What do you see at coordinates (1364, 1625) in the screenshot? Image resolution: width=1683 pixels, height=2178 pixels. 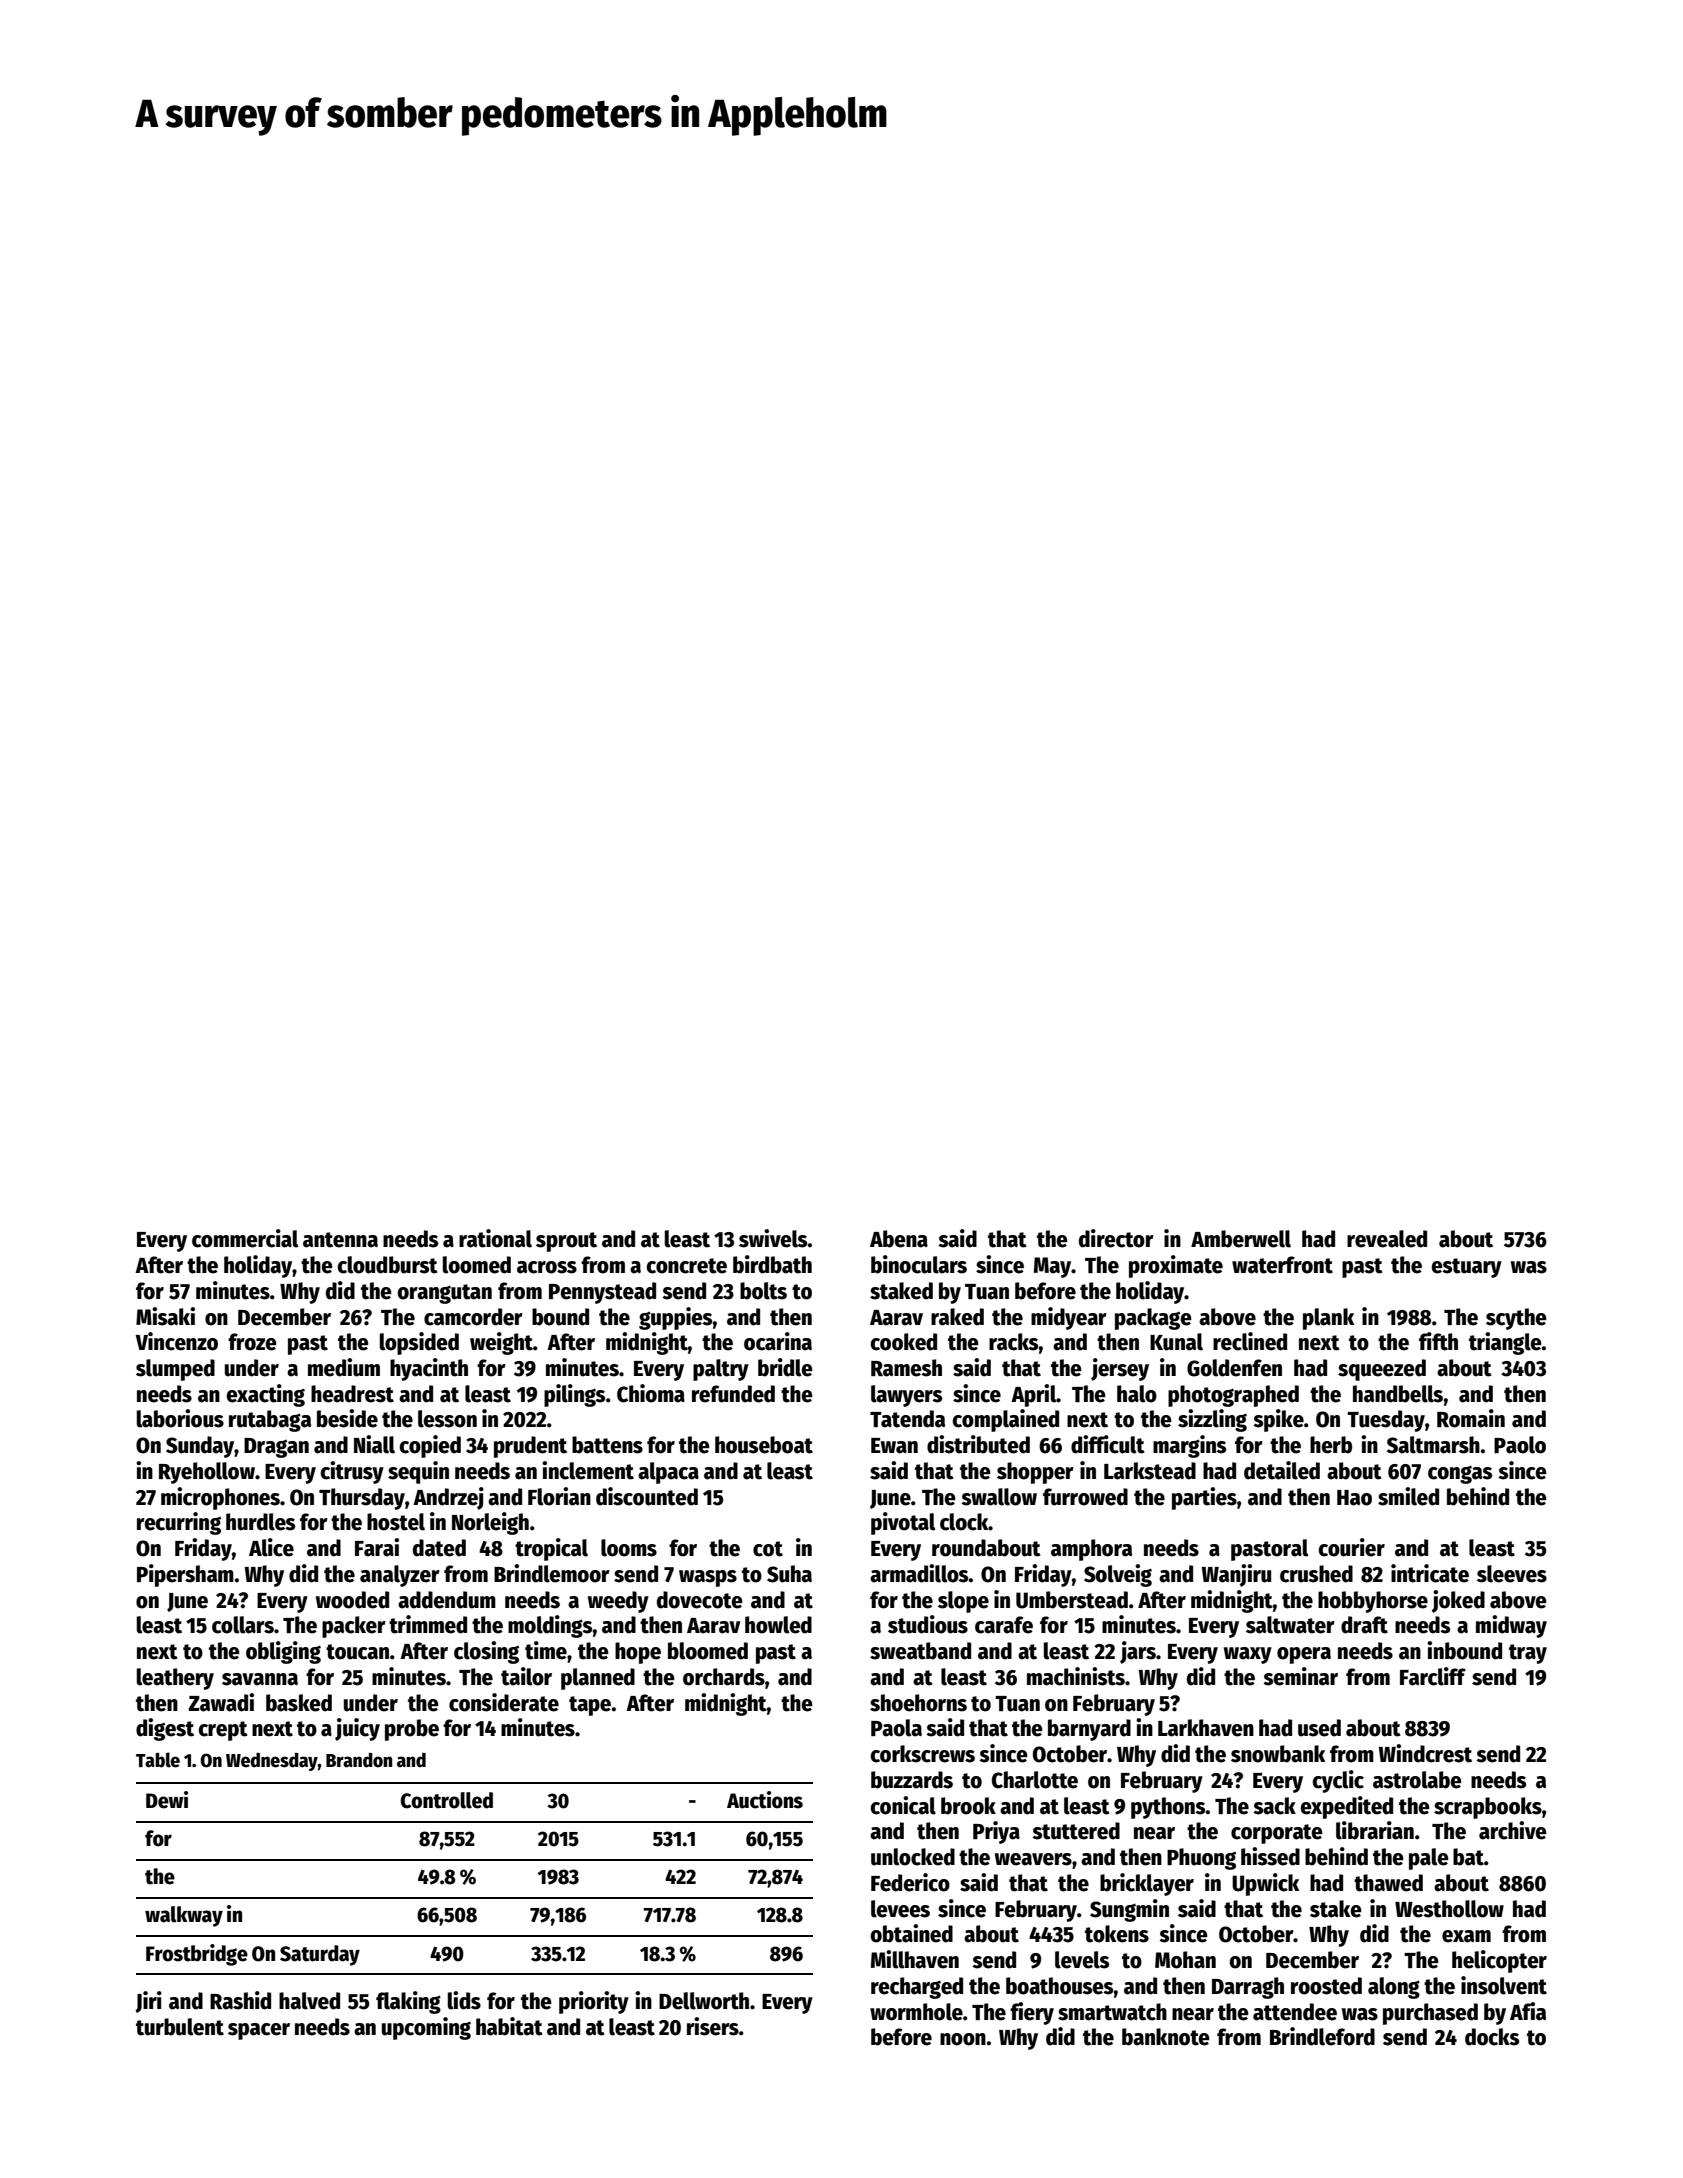 I see `draft` at bounding box center [1364, 1625].
